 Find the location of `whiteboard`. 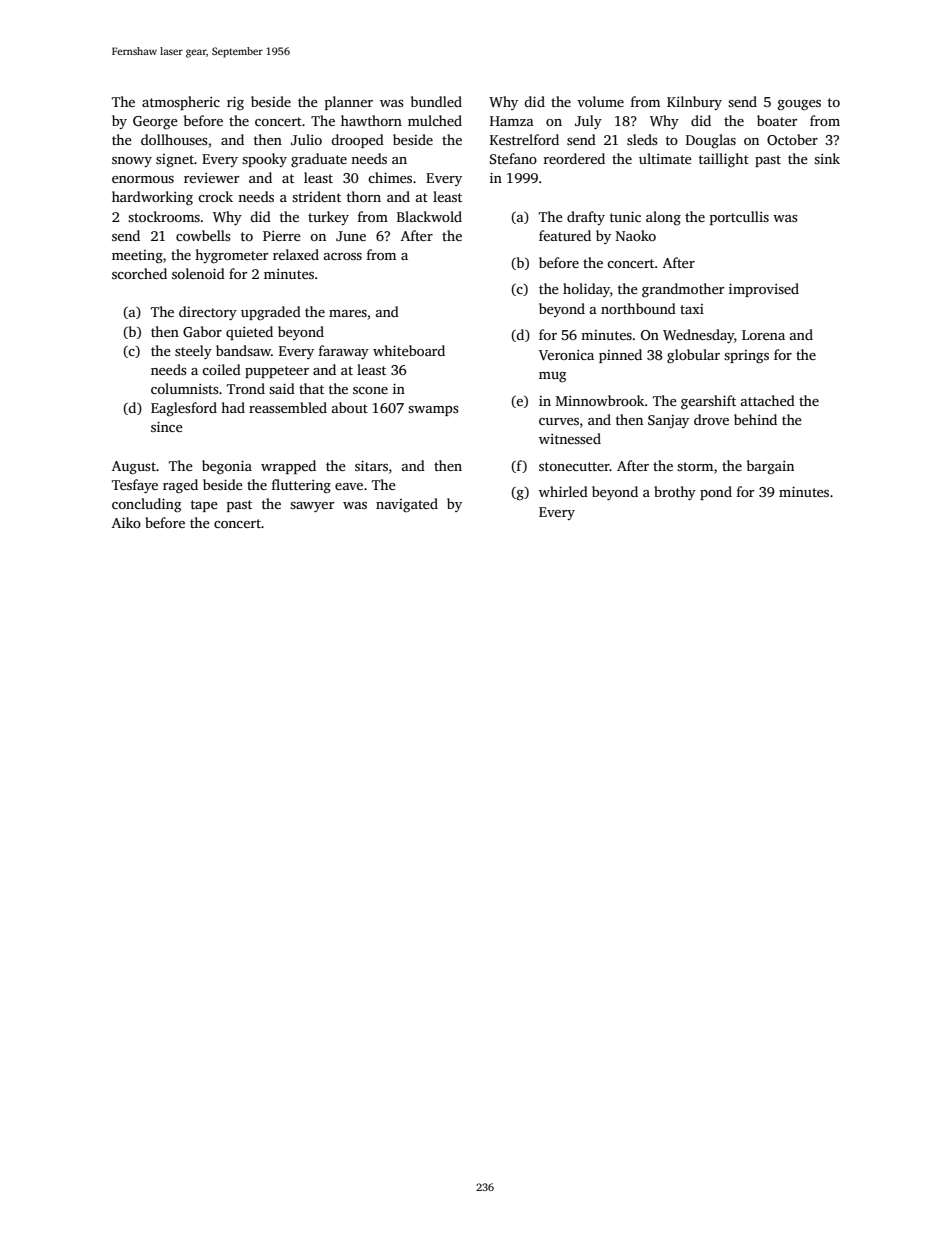

whiteboard is located at coordinates (409, 350).
